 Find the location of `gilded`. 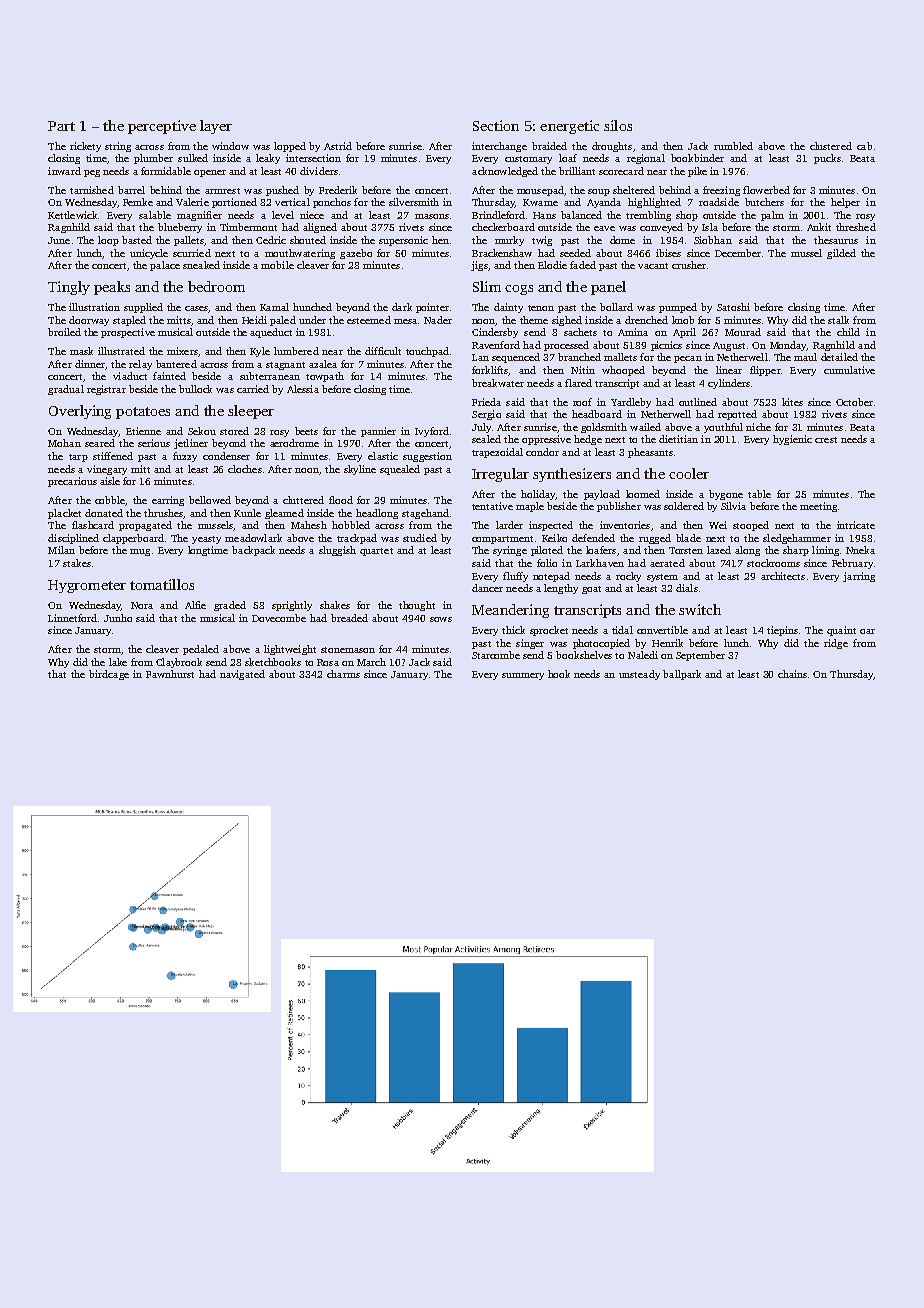

gilded is located at coordinates (841, 254).
